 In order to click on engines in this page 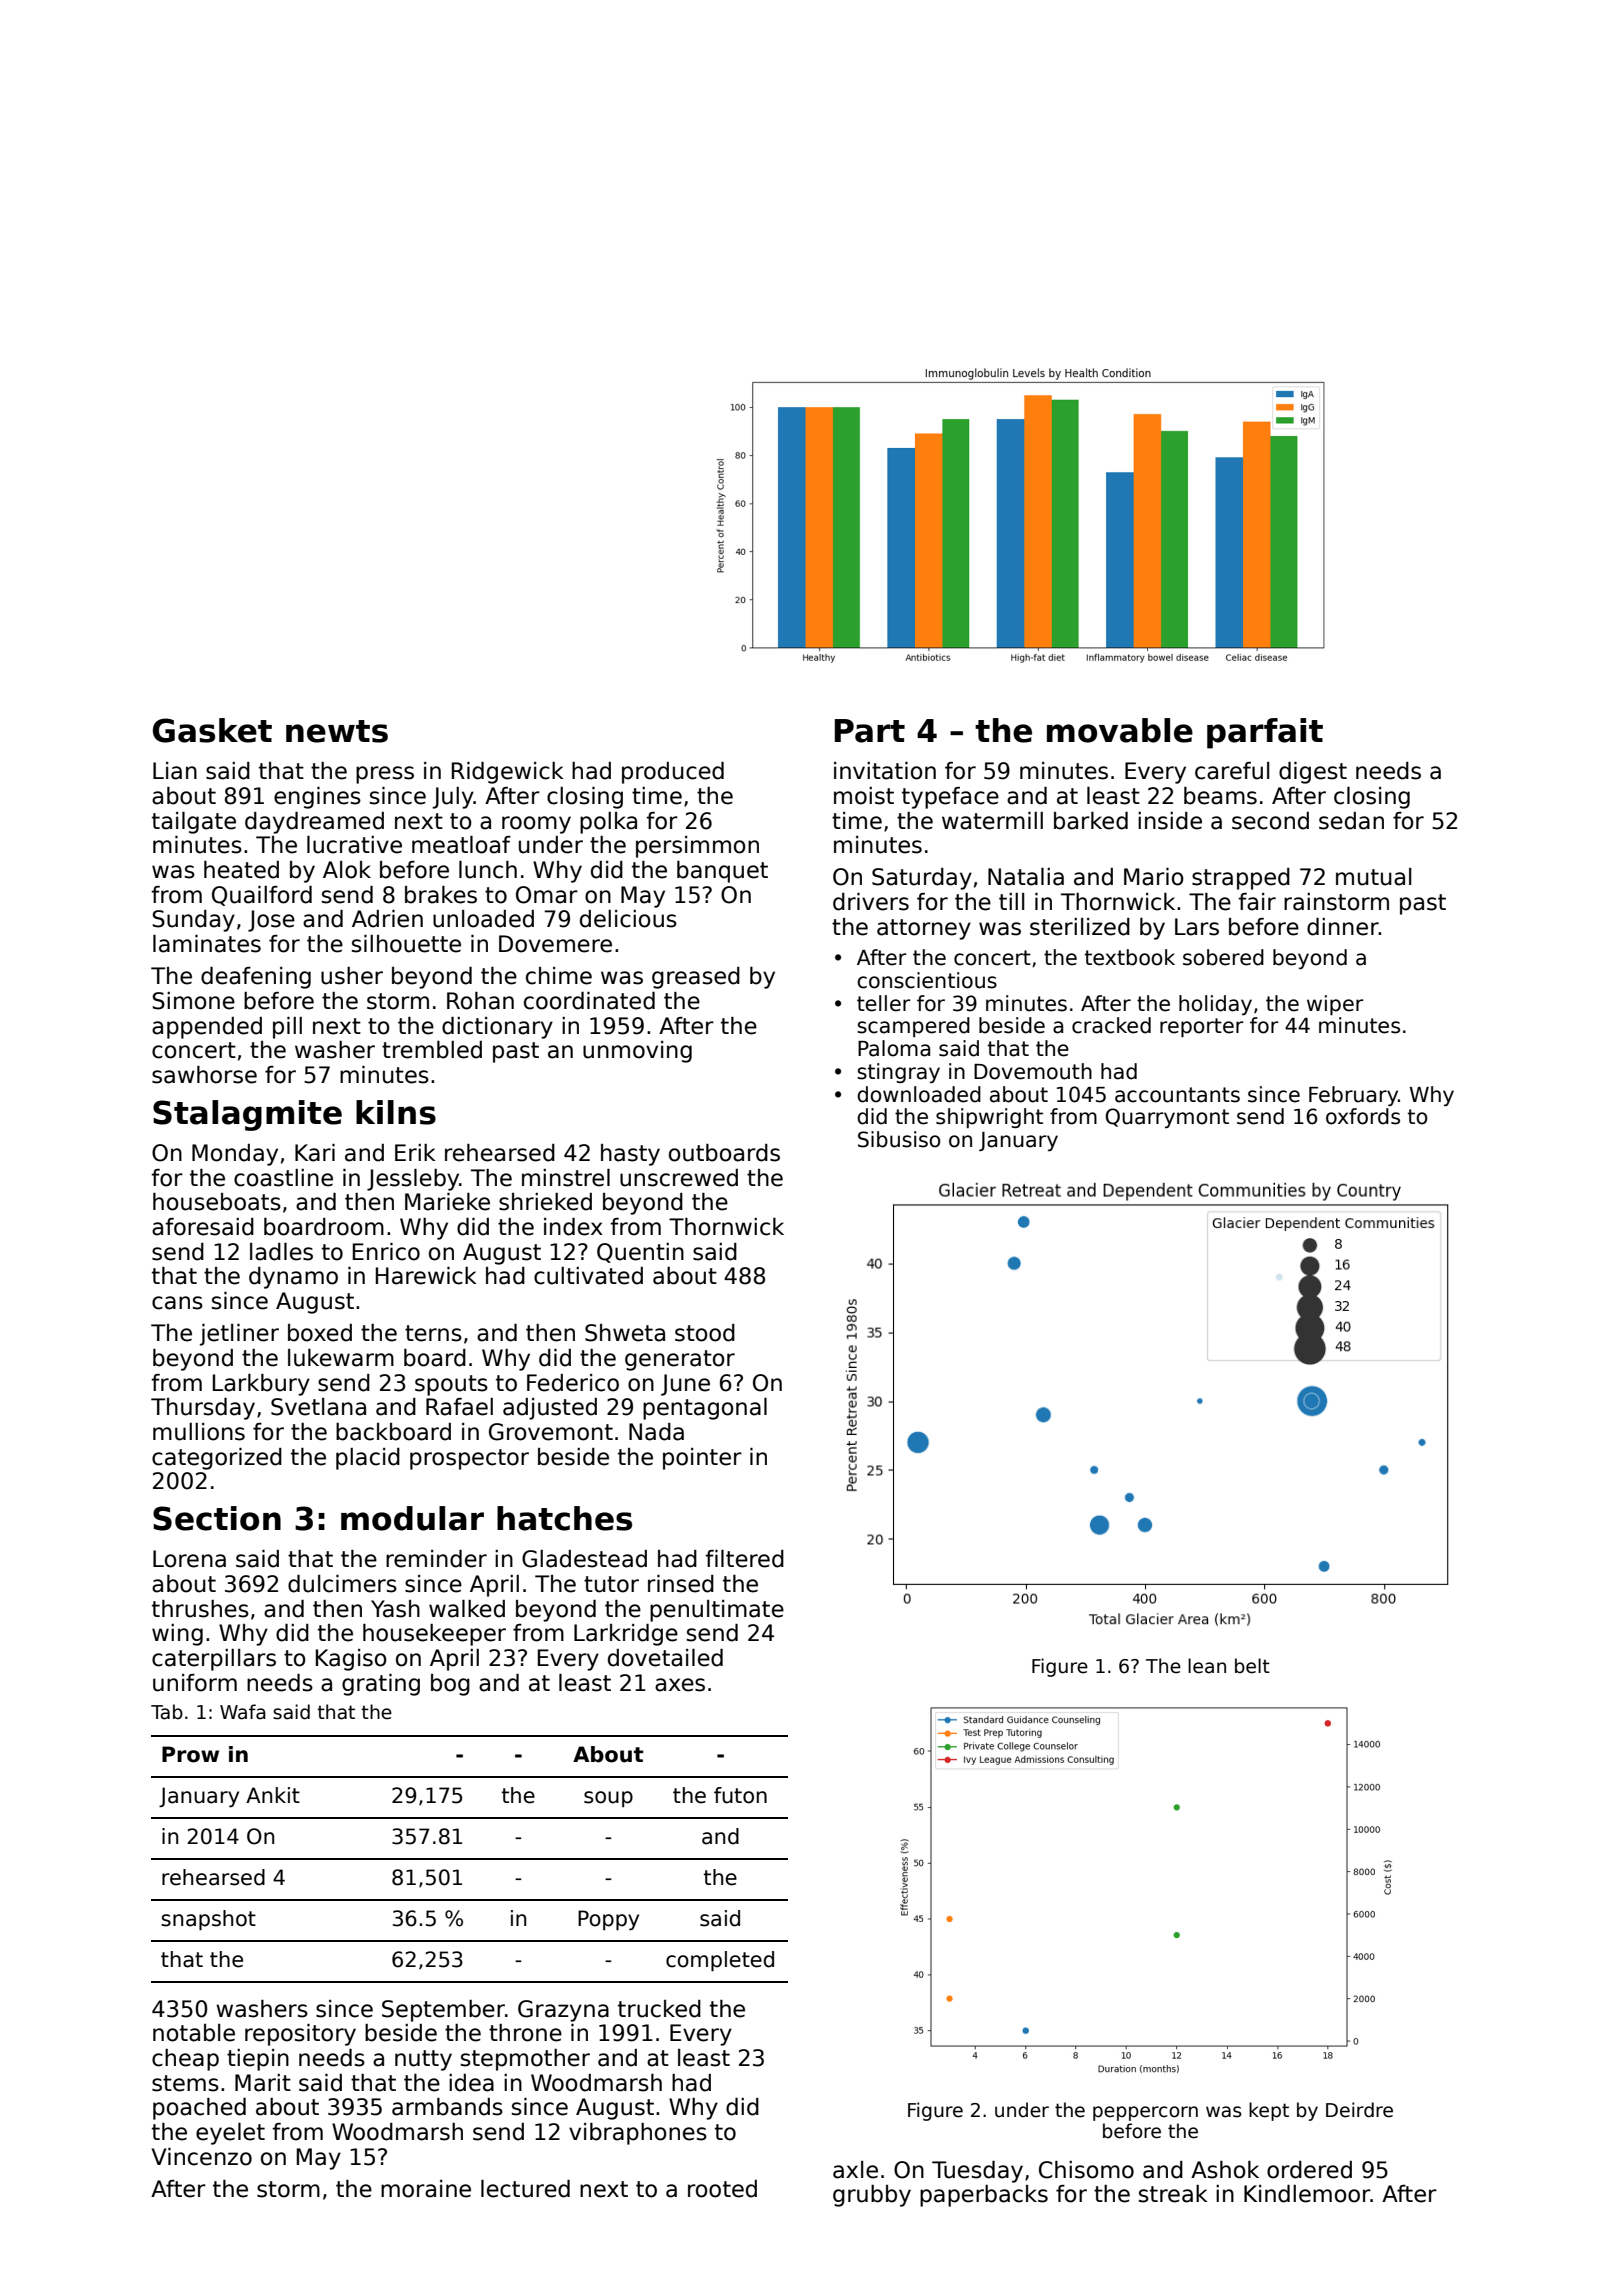, I will do `click(317, 798)`.
